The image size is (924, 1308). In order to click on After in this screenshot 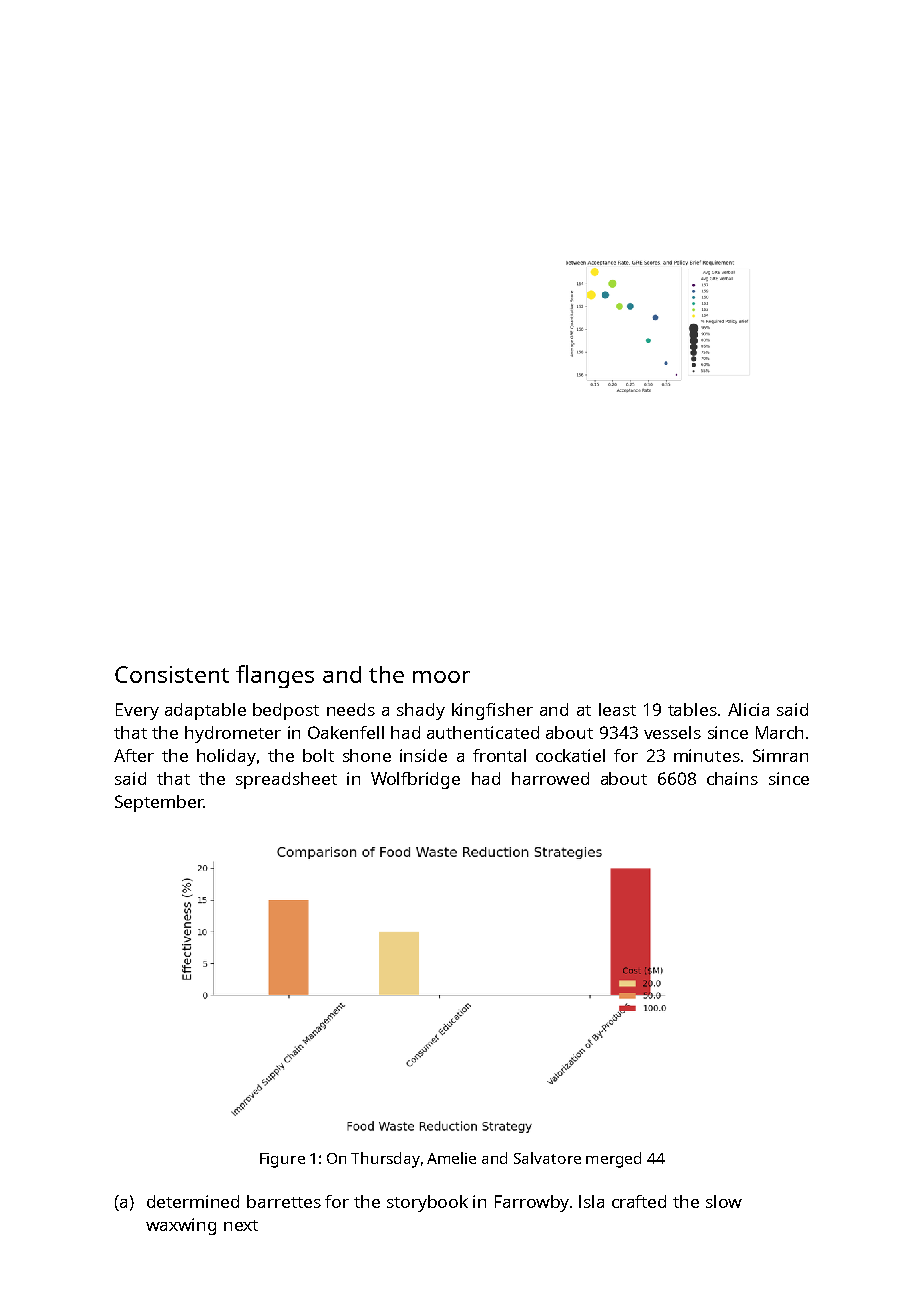, I will do `click(134, 755)`.
